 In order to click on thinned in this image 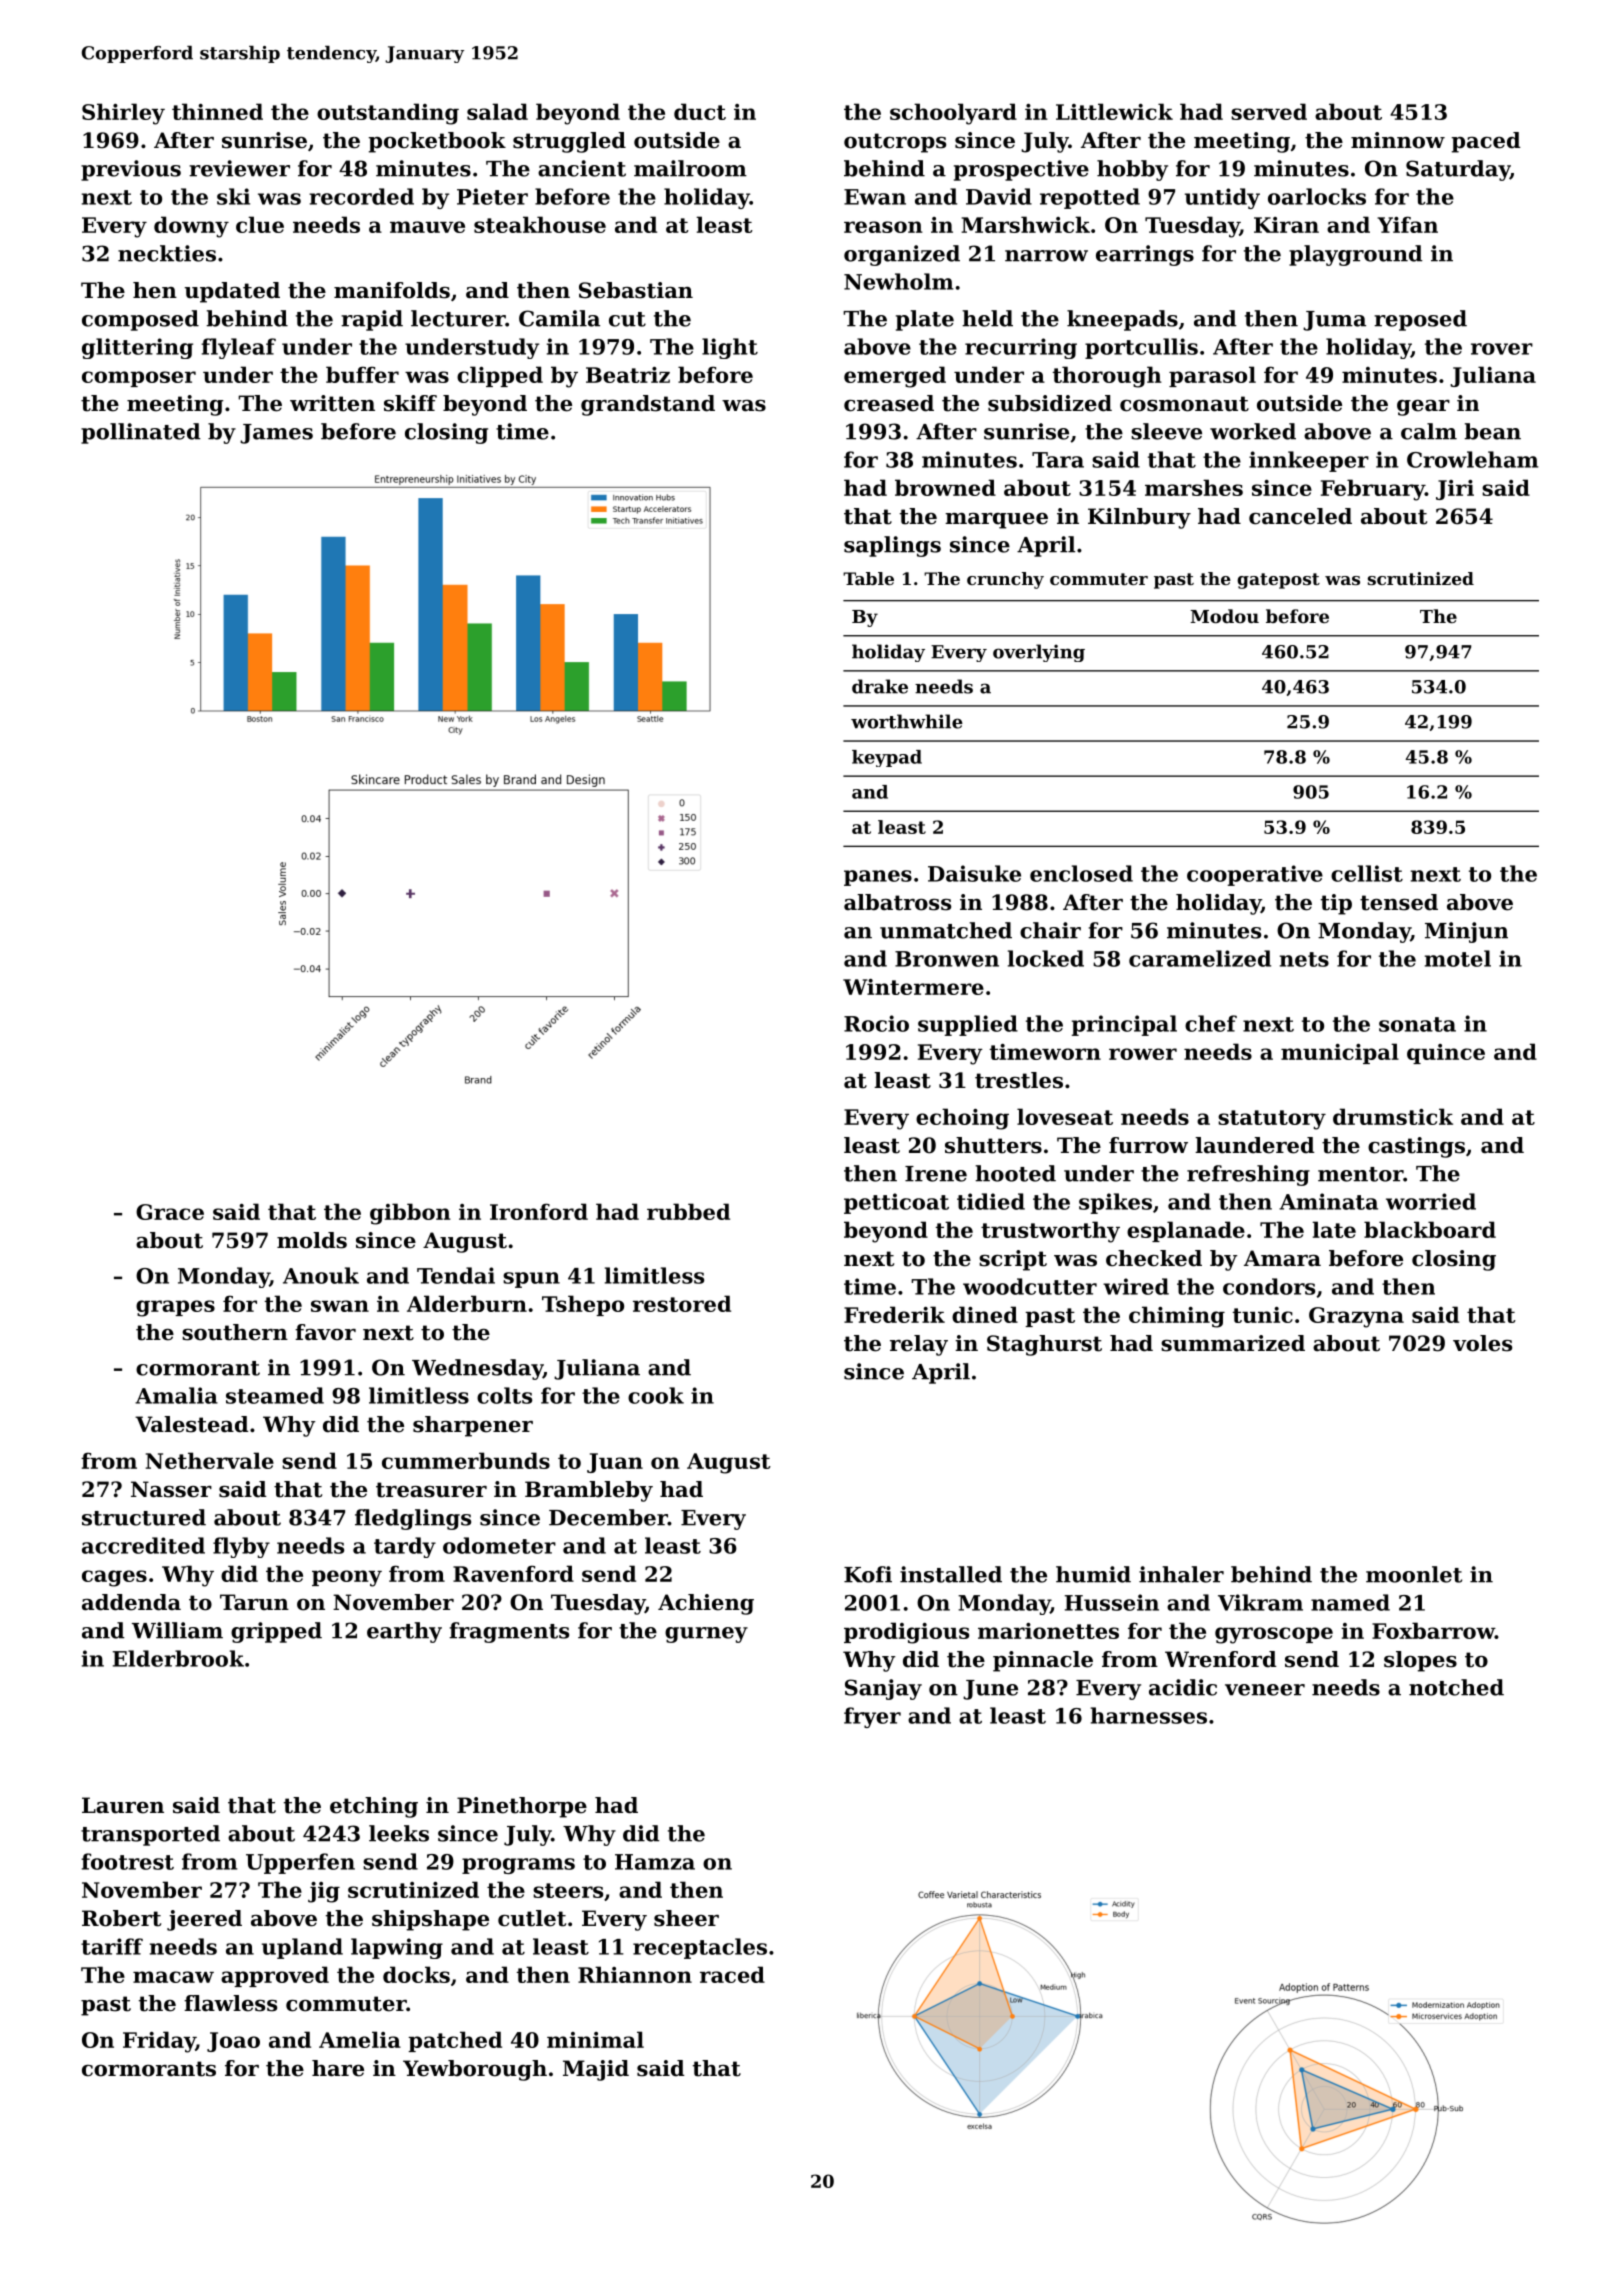, I will do `click(217, 111)`.
